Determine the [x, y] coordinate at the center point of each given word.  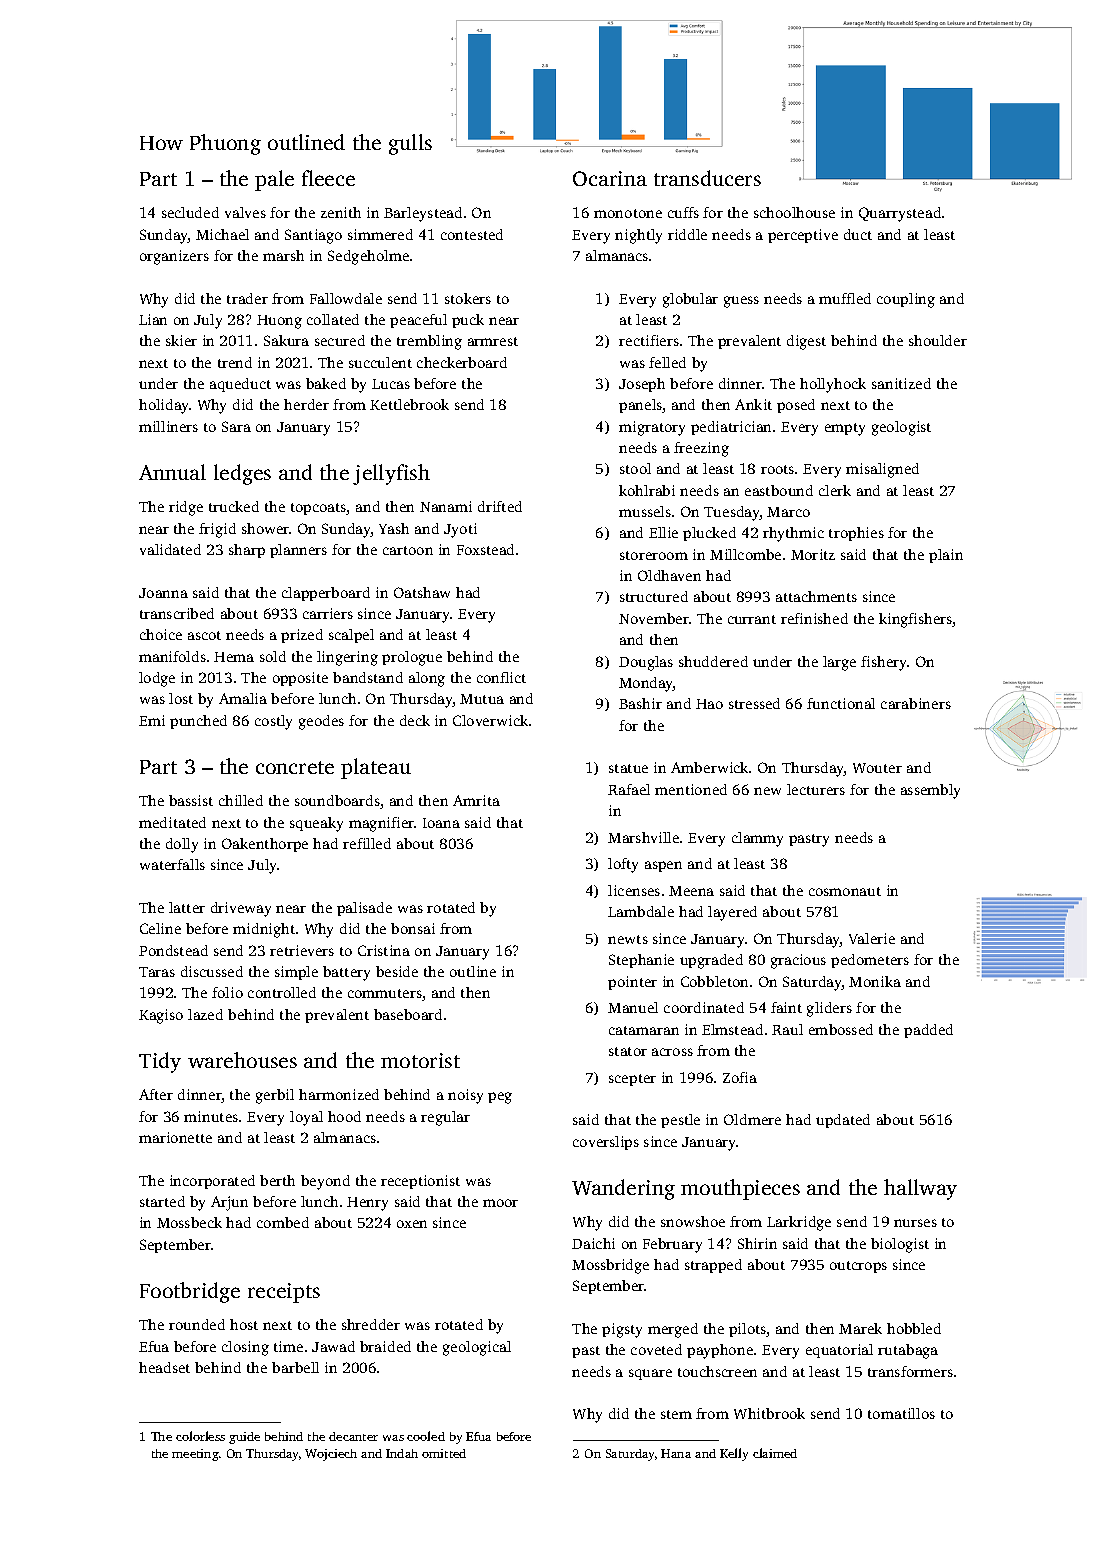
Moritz [813, 554]
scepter [632, 1080]
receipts [284, 1293]
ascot [204, 635]
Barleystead [423, 214]
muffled [845, 298]
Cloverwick [490, 720]
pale [274, 180]
